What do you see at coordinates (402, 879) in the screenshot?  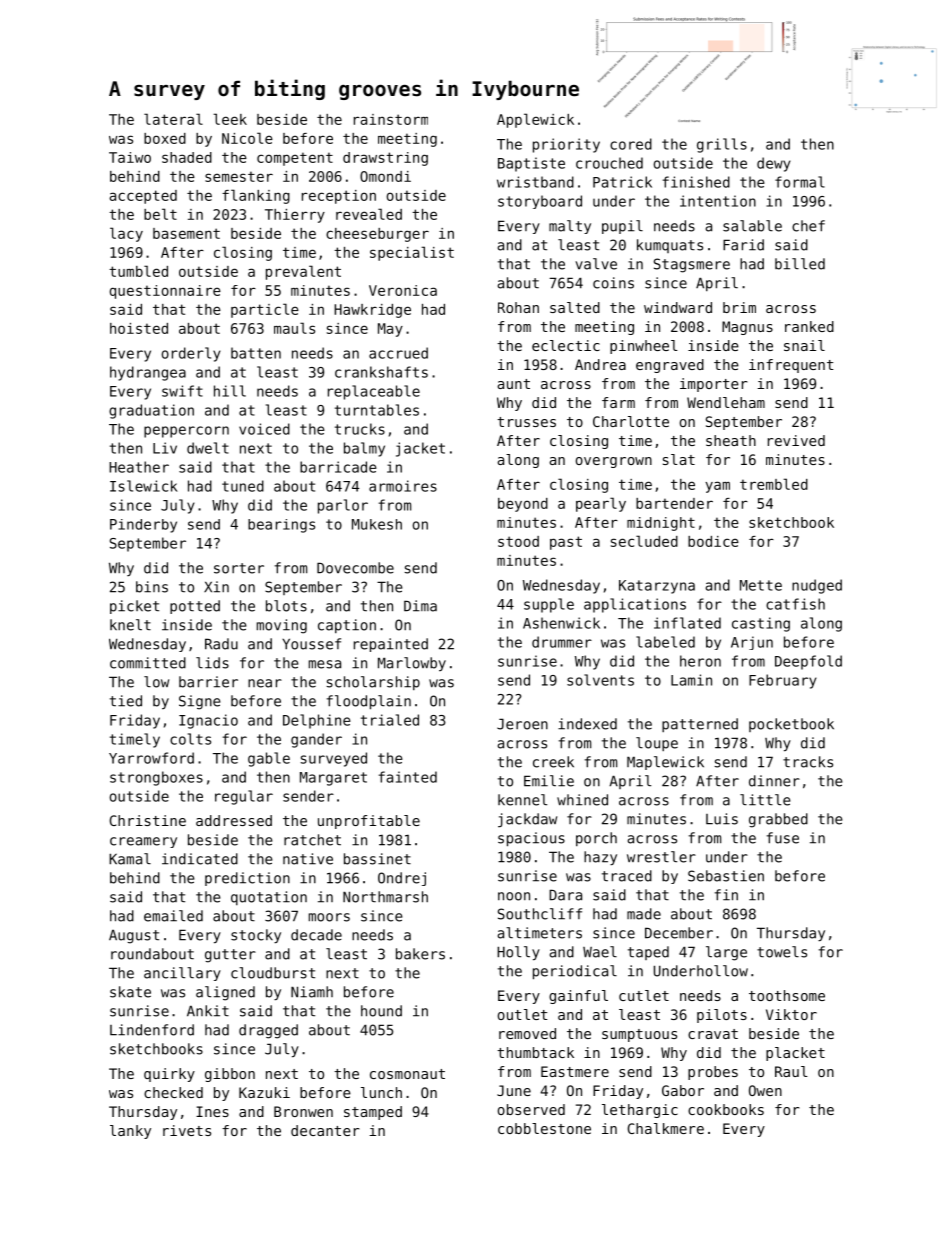 I see `Ondrej` at bounding box center [402, 879].
